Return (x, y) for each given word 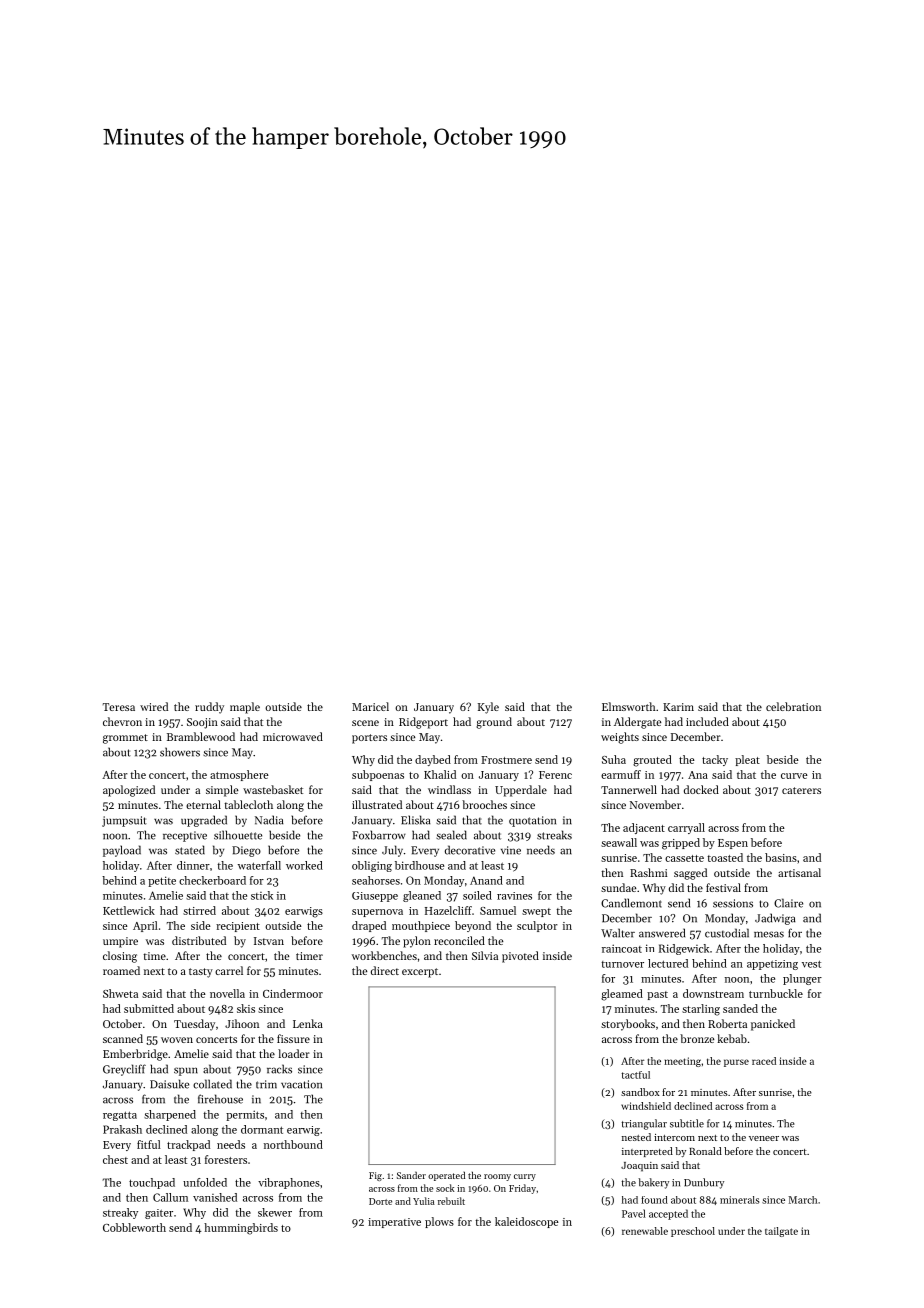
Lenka (308, 1023)
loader (294, 1053)
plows (439, 1222)
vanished (215, 1197)
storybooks (628, 1025)
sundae (618, 887)
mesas (769, 934)
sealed (451, 835)
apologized (129, 791)
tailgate (781, 1232)
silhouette (238, 835)
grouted (652, 761)
